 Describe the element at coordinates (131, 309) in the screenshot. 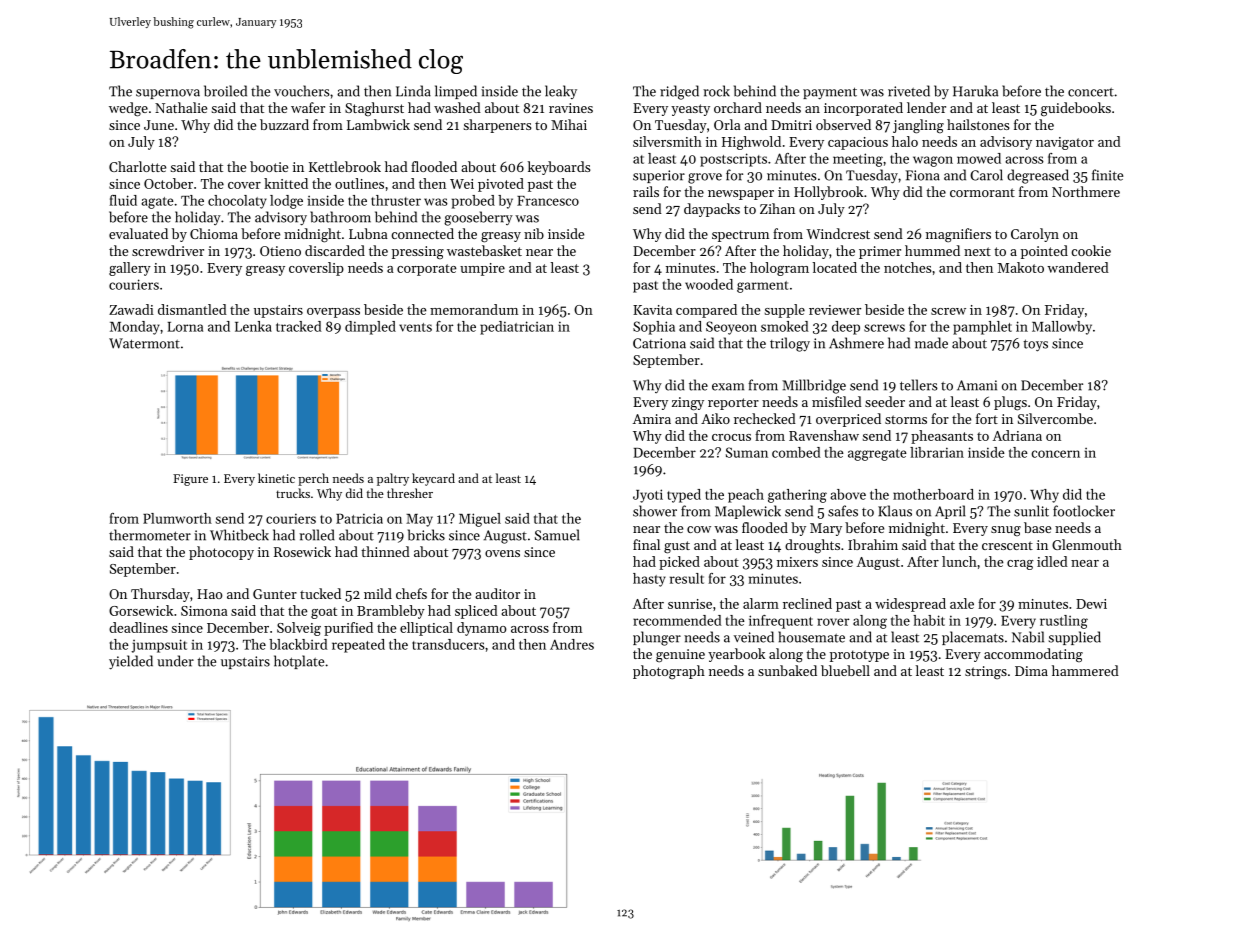

I see `Zawadi` at that location.
